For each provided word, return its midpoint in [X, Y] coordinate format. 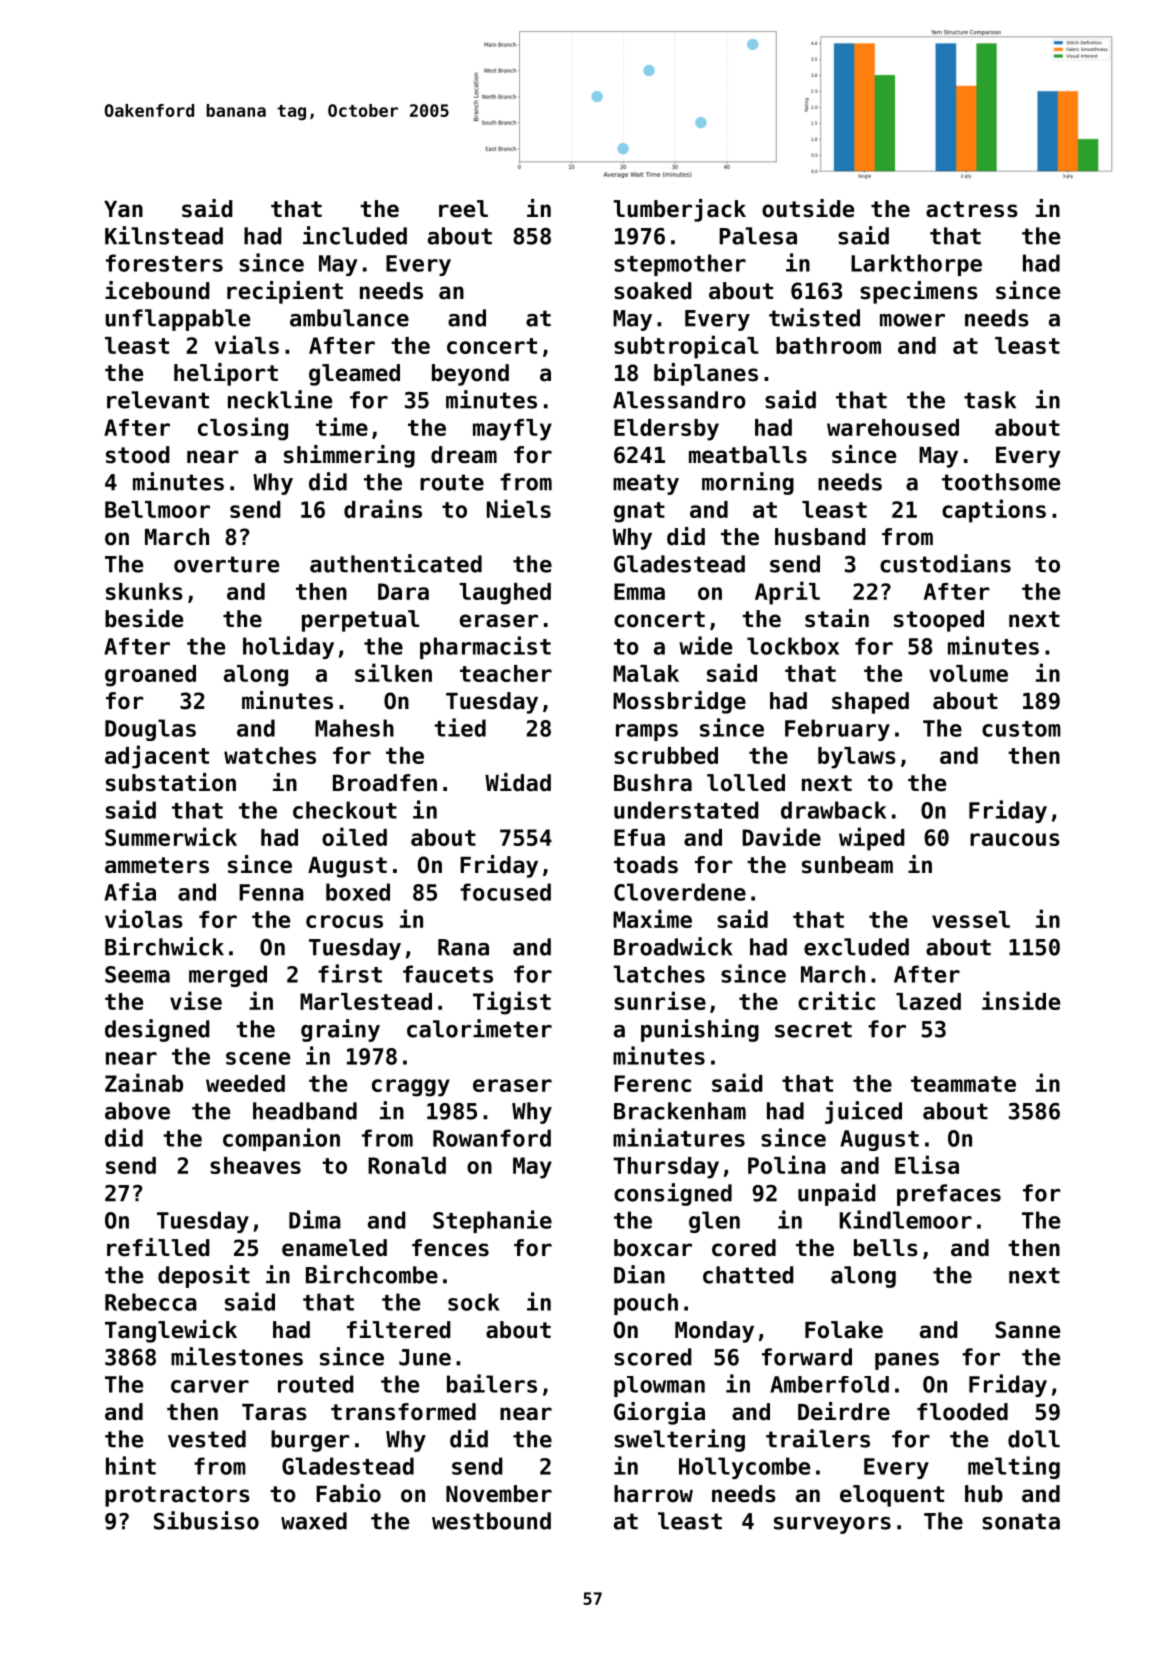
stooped [939, 621]
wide [705, 645]
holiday [288, 647]
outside [808, 208]
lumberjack [679, 210]
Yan [123, 209]
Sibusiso [206, 1520]
